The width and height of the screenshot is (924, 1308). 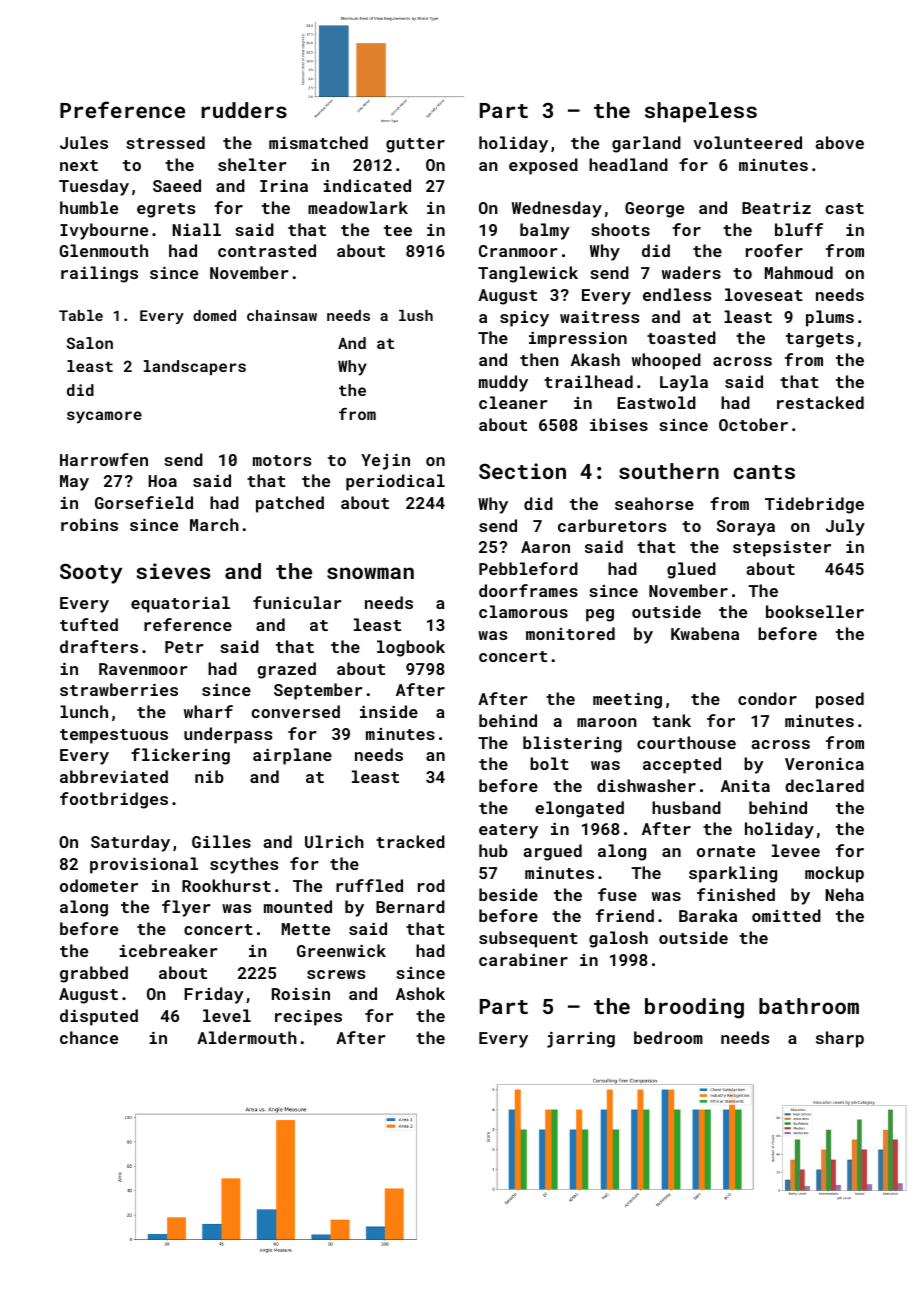 What do you see at coordinates (839, 142) in the screenshot?
I see `above` at bounding box center [839, 142].
